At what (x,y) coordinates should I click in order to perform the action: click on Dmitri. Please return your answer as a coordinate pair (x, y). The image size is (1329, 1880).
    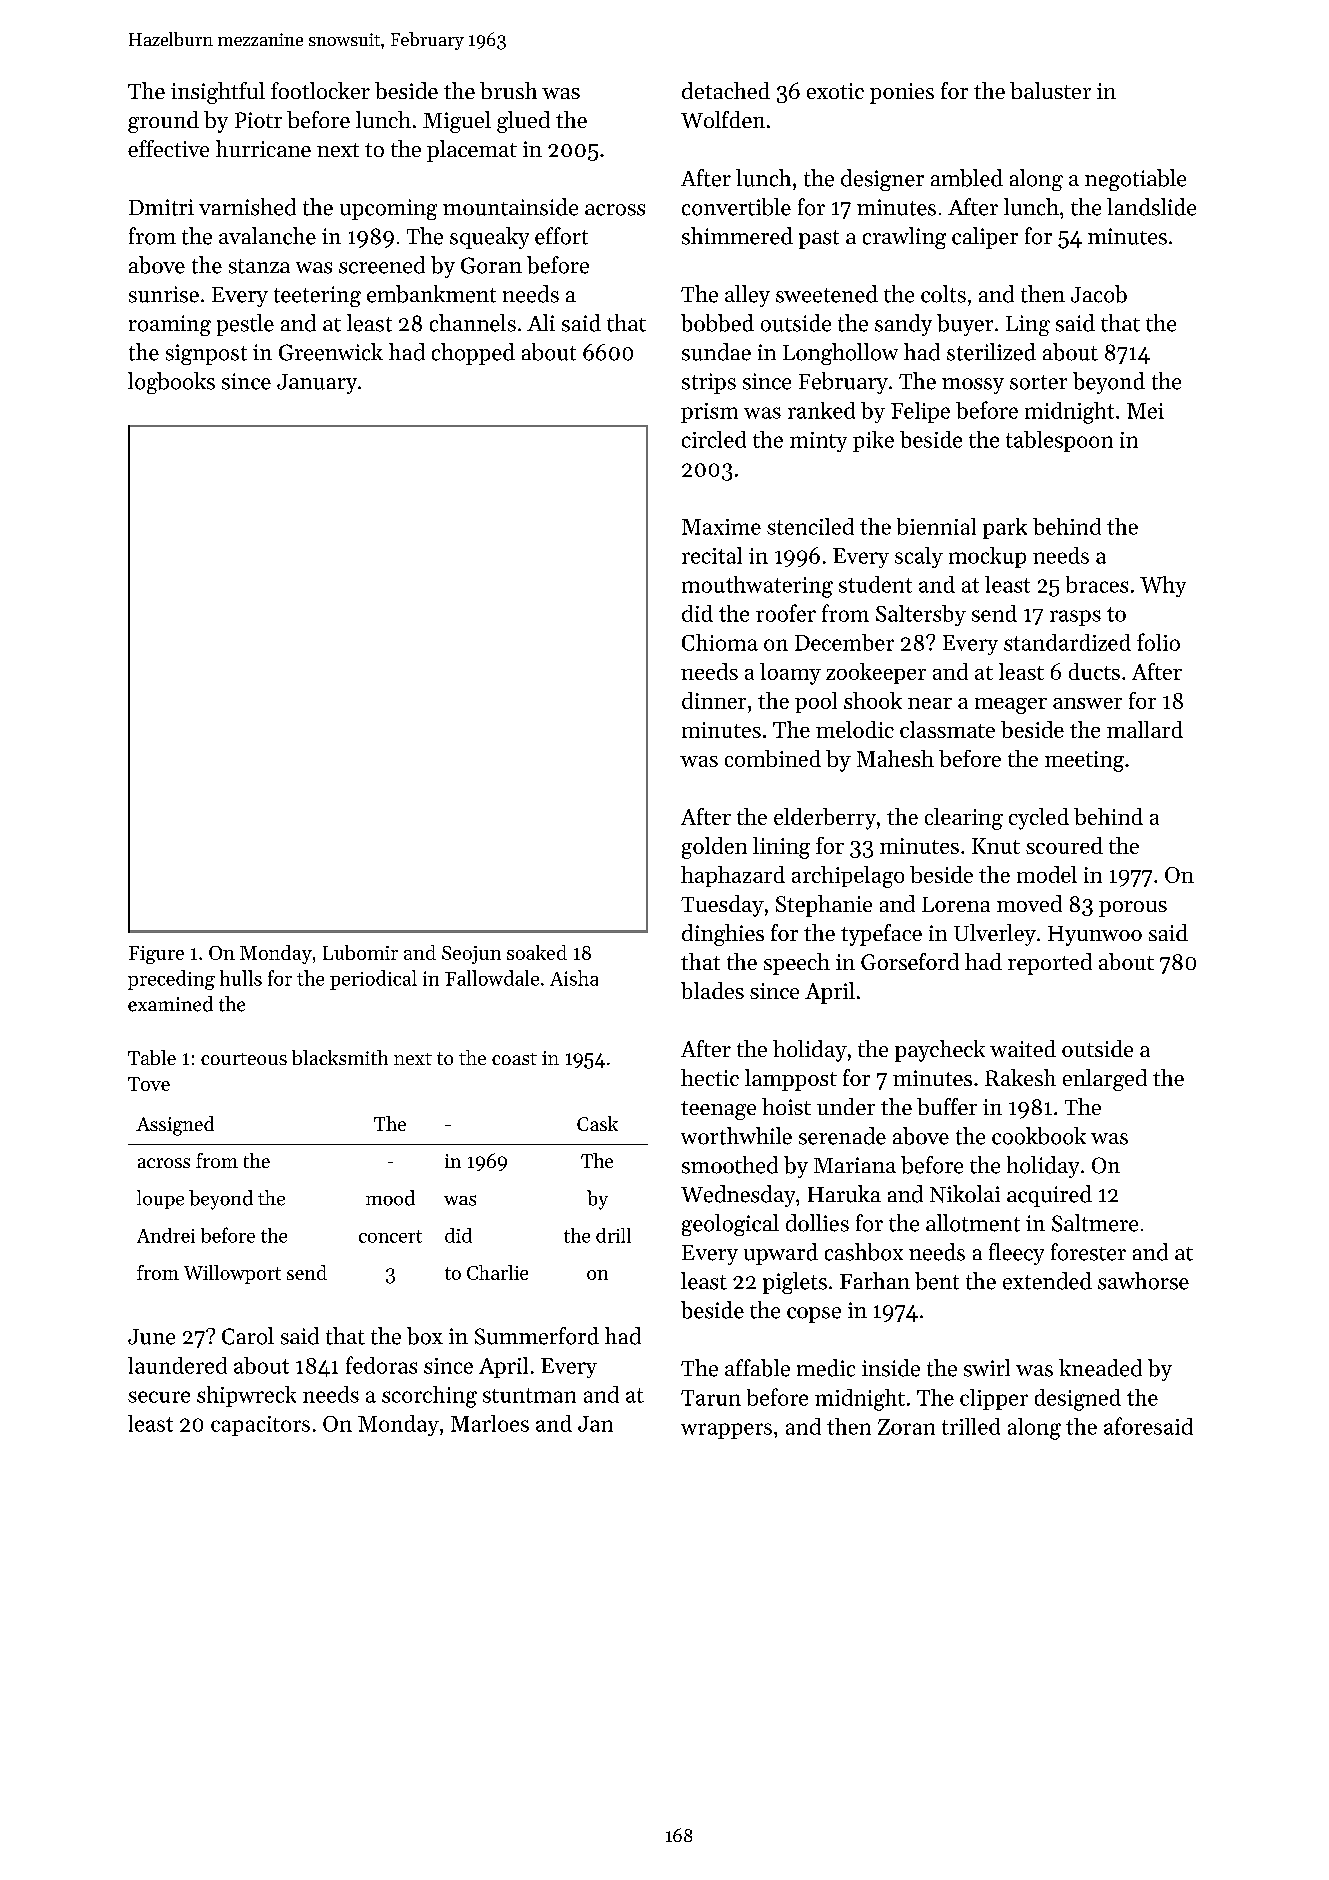
    Looking at the image, I should click on (161, 207).
